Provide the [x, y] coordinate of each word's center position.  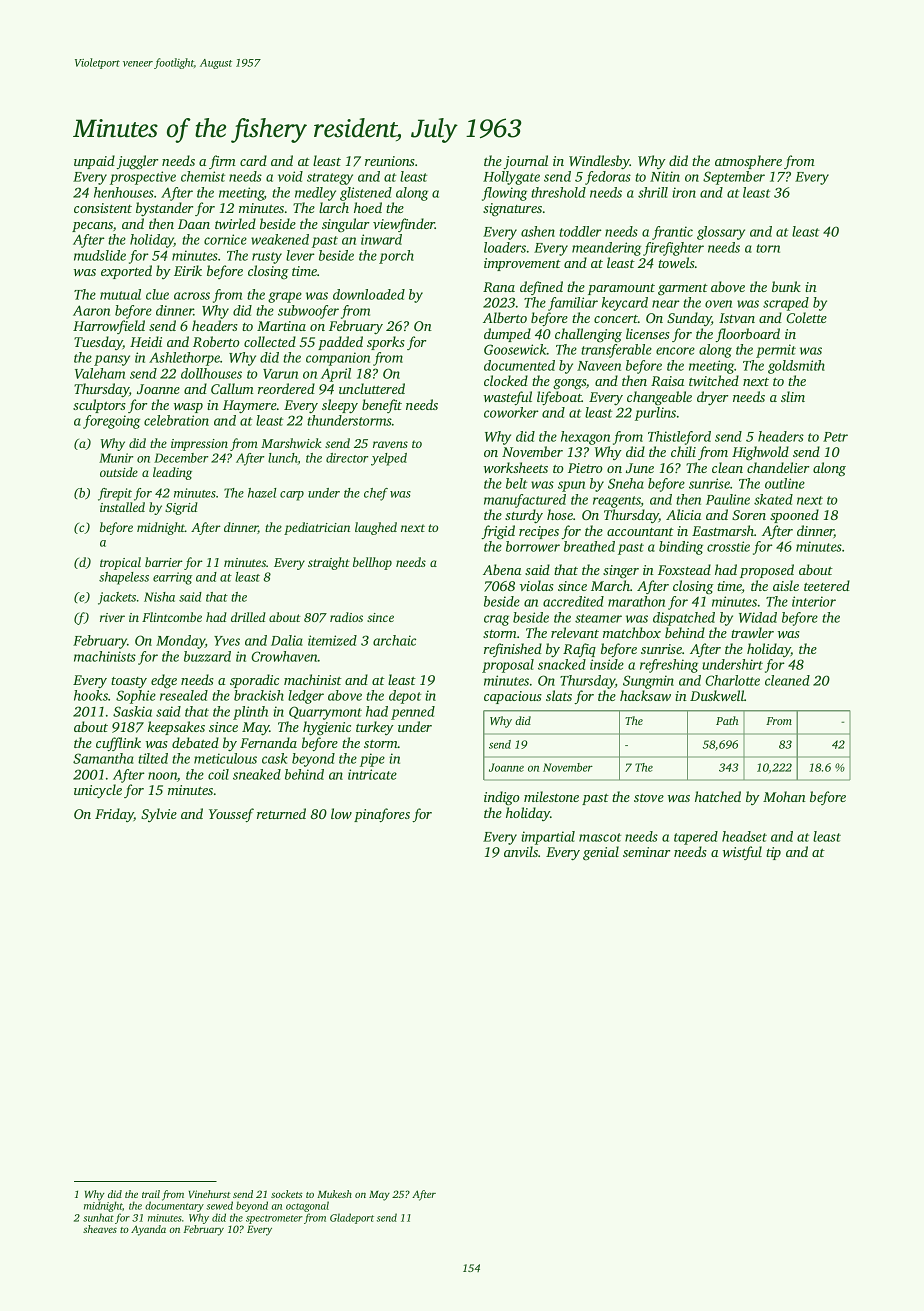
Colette [806, 317]
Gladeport [352, 1218]
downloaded [369, 294]
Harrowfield [109, 327]
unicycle [98, 791]
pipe [372, 760]
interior [814, 601]
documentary [174, 1206]
